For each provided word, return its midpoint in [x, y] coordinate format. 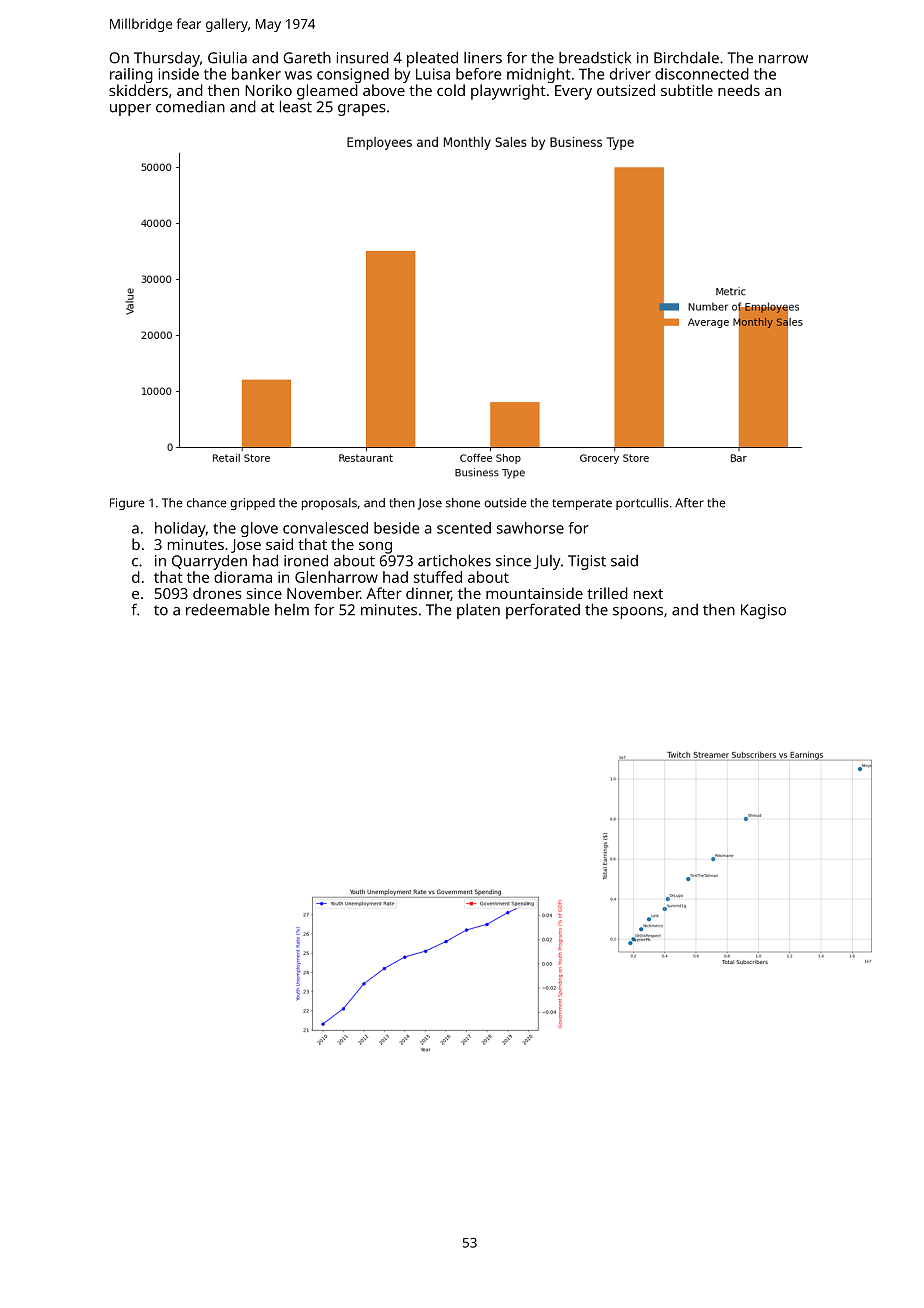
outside [505, 503]
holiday [180, 529]
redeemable [227, 609]
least [296, 106]
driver [630, 74]
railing [131, 75]
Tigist [587, 562]
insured [362, 57]
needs [739, 90]
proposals [329, 504]
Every [573, 92]
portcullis [642, 504]
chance [207, 503]
